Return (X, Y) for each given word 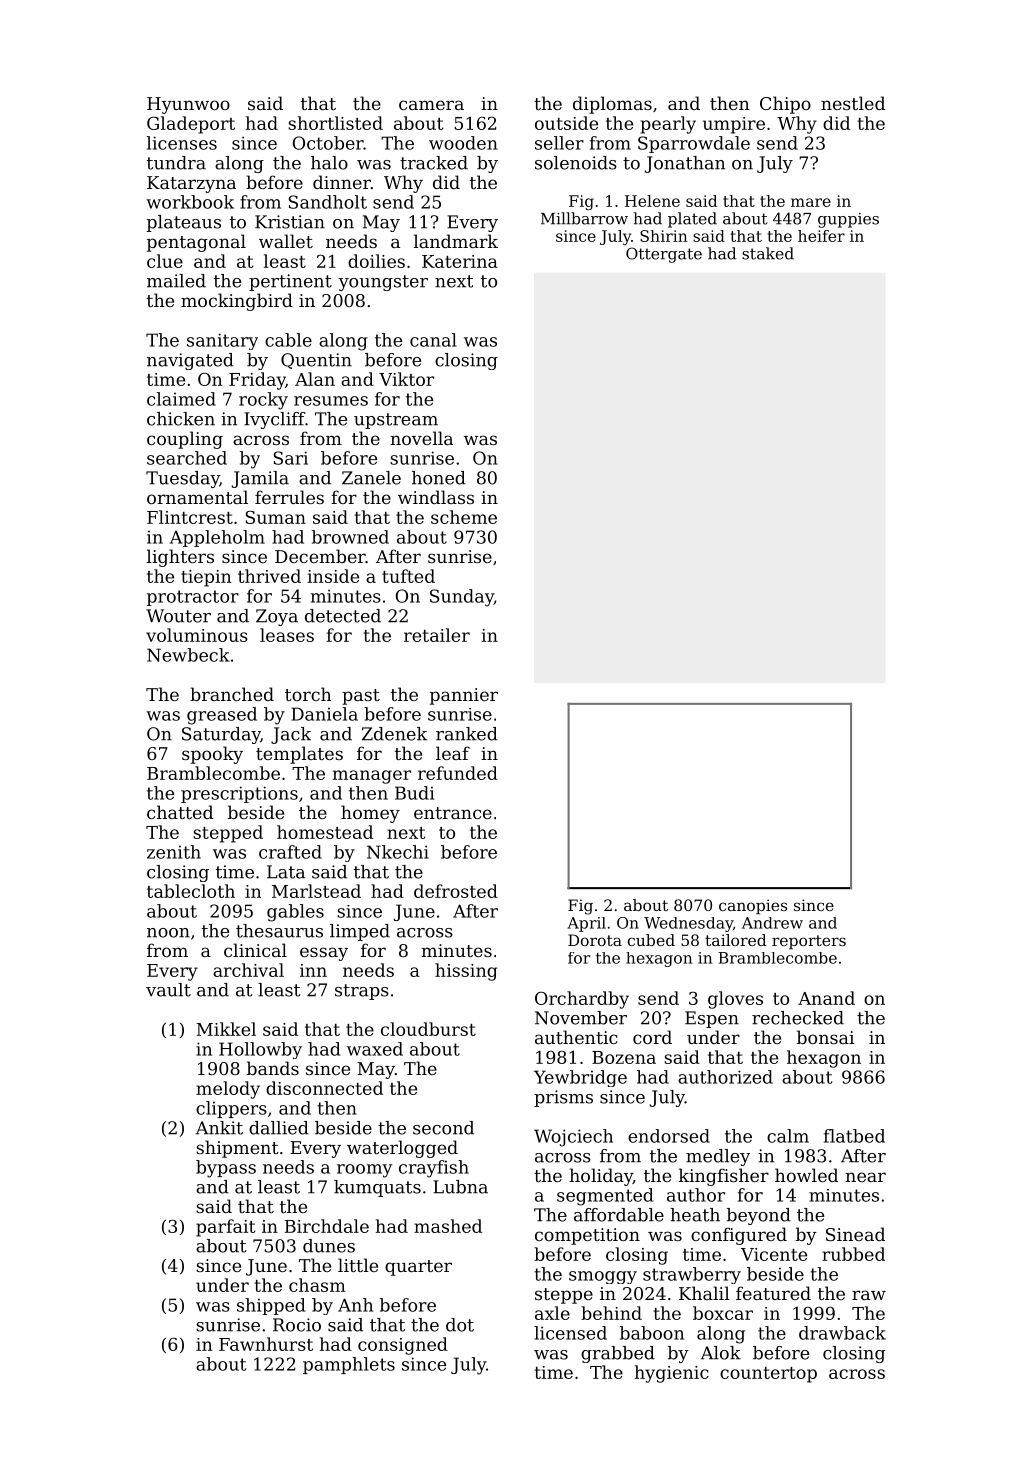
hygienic (672, 1374)
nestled (853, 103)
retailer (437, 635)
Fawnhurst (266, 1344)
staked (768, 253)
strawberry (692, 1275)
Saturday (221, 735)
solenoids (576, 163)
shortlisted (335, 123)
